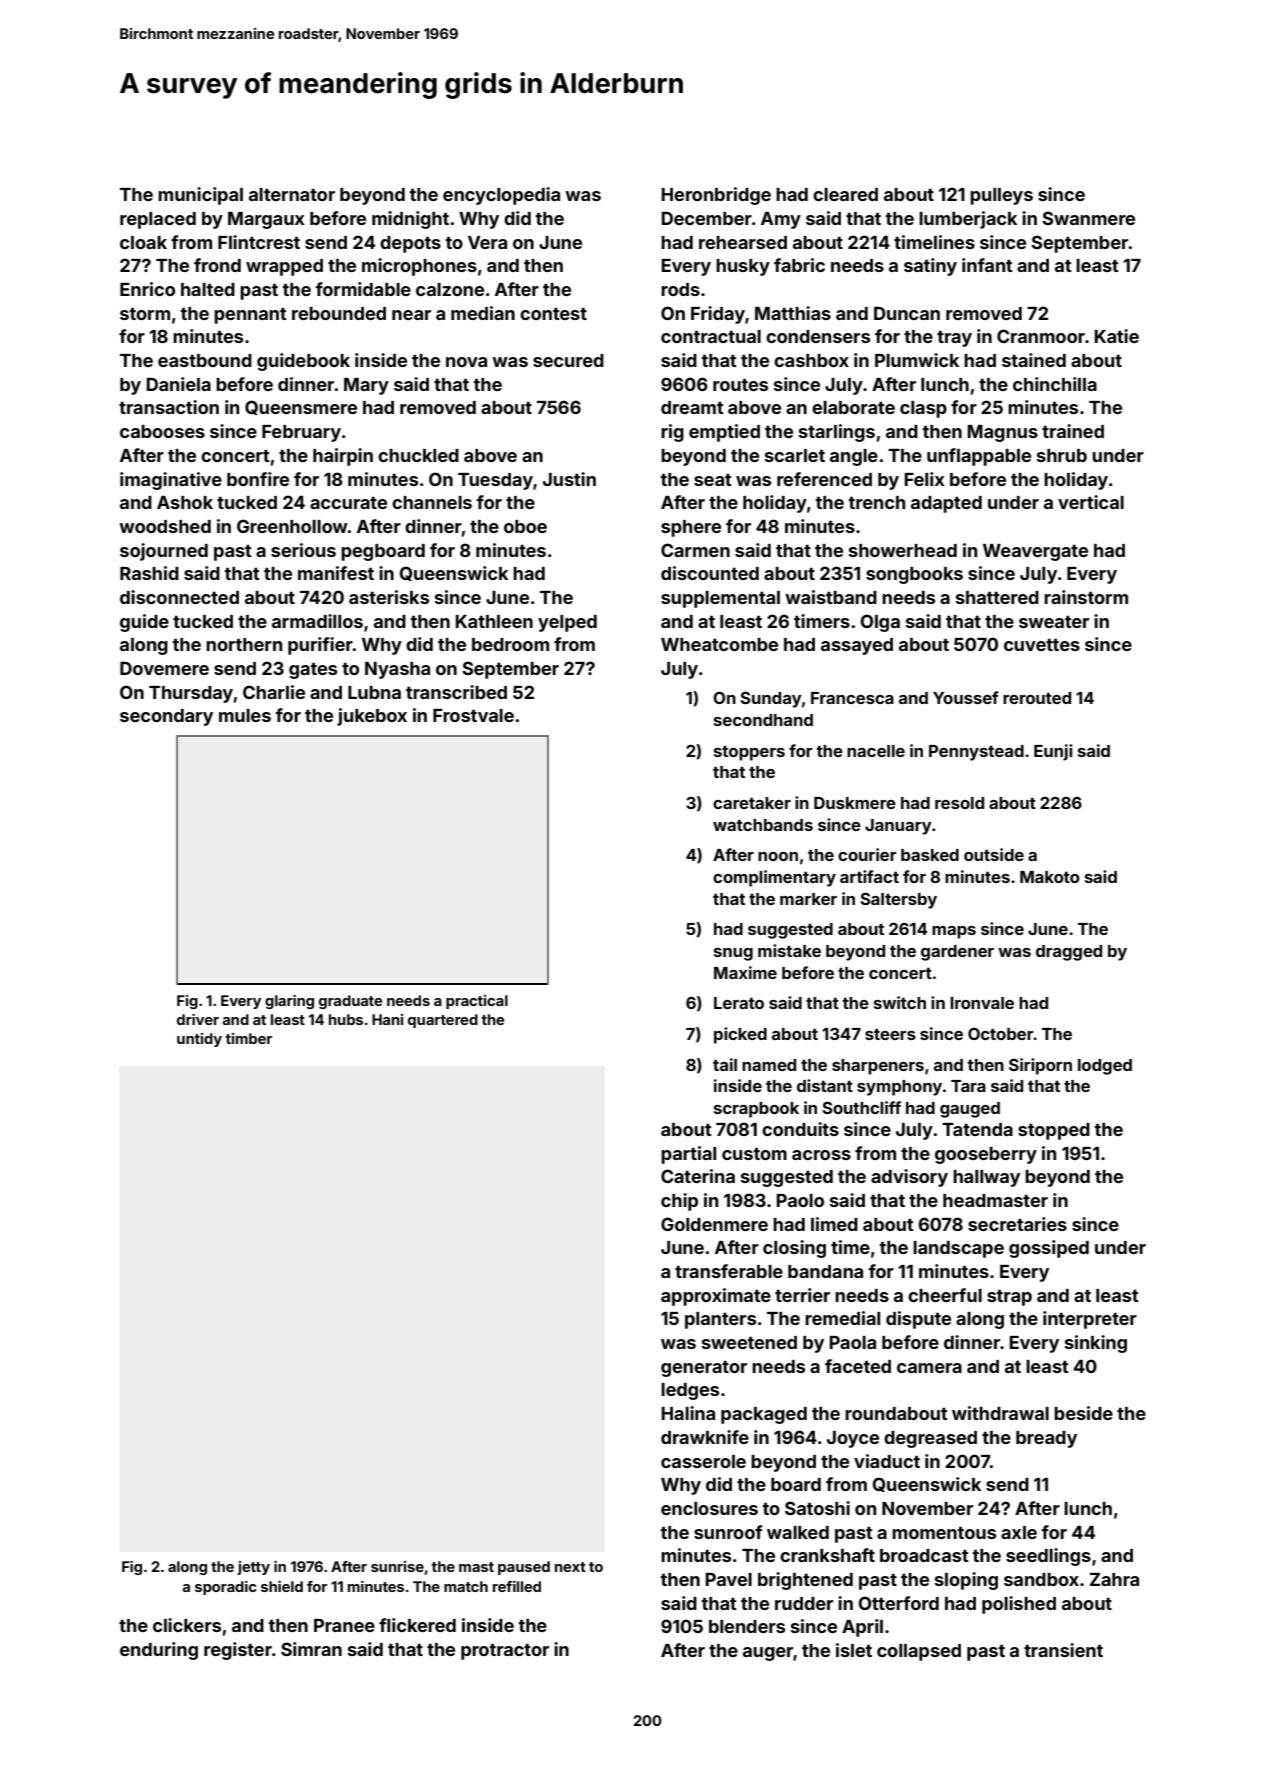 The image size is (1266, 1791). Describe the element at coordinates (1114, 1579) in the screenshot. I see `Zahra` at that location.
